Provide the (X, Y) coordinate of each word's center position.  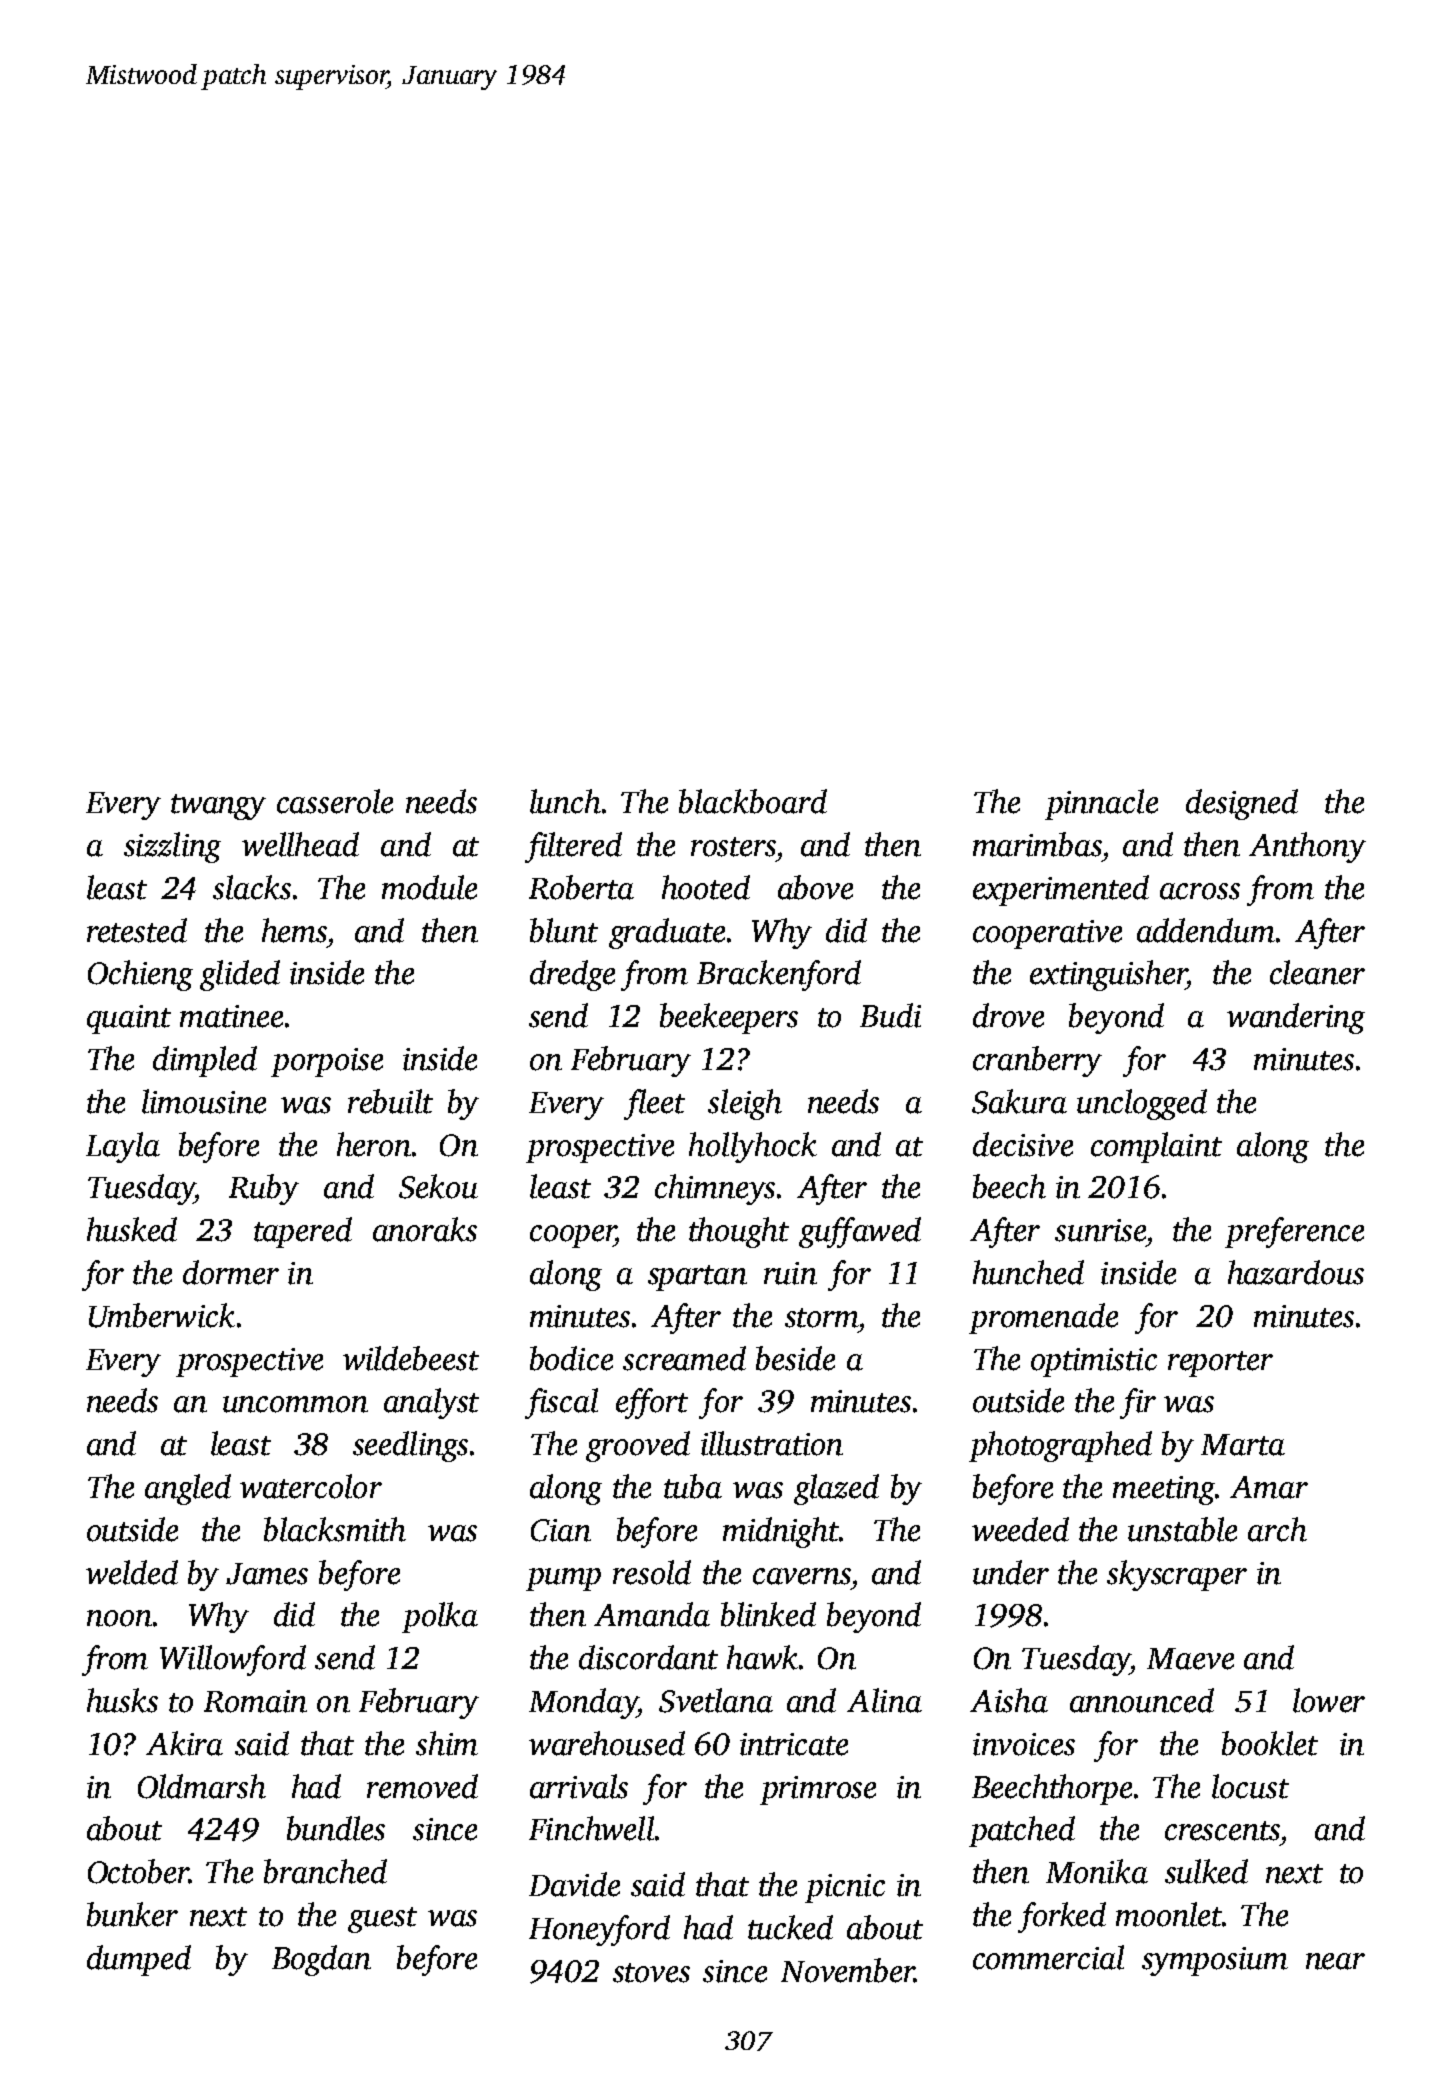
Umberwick (162, 1315)
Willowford (233, 1660)
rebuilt (390, 1101)
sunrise (1100, 1230)
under (1011, 1572)
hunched (1028, 1272)
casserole (335, 801)
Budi (890, 1015)
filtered (573, 847)
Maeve (1190, 1659)
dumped (139, 1960)
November (847, 1970)
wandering (1296, 1018)
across (1200, 891)
